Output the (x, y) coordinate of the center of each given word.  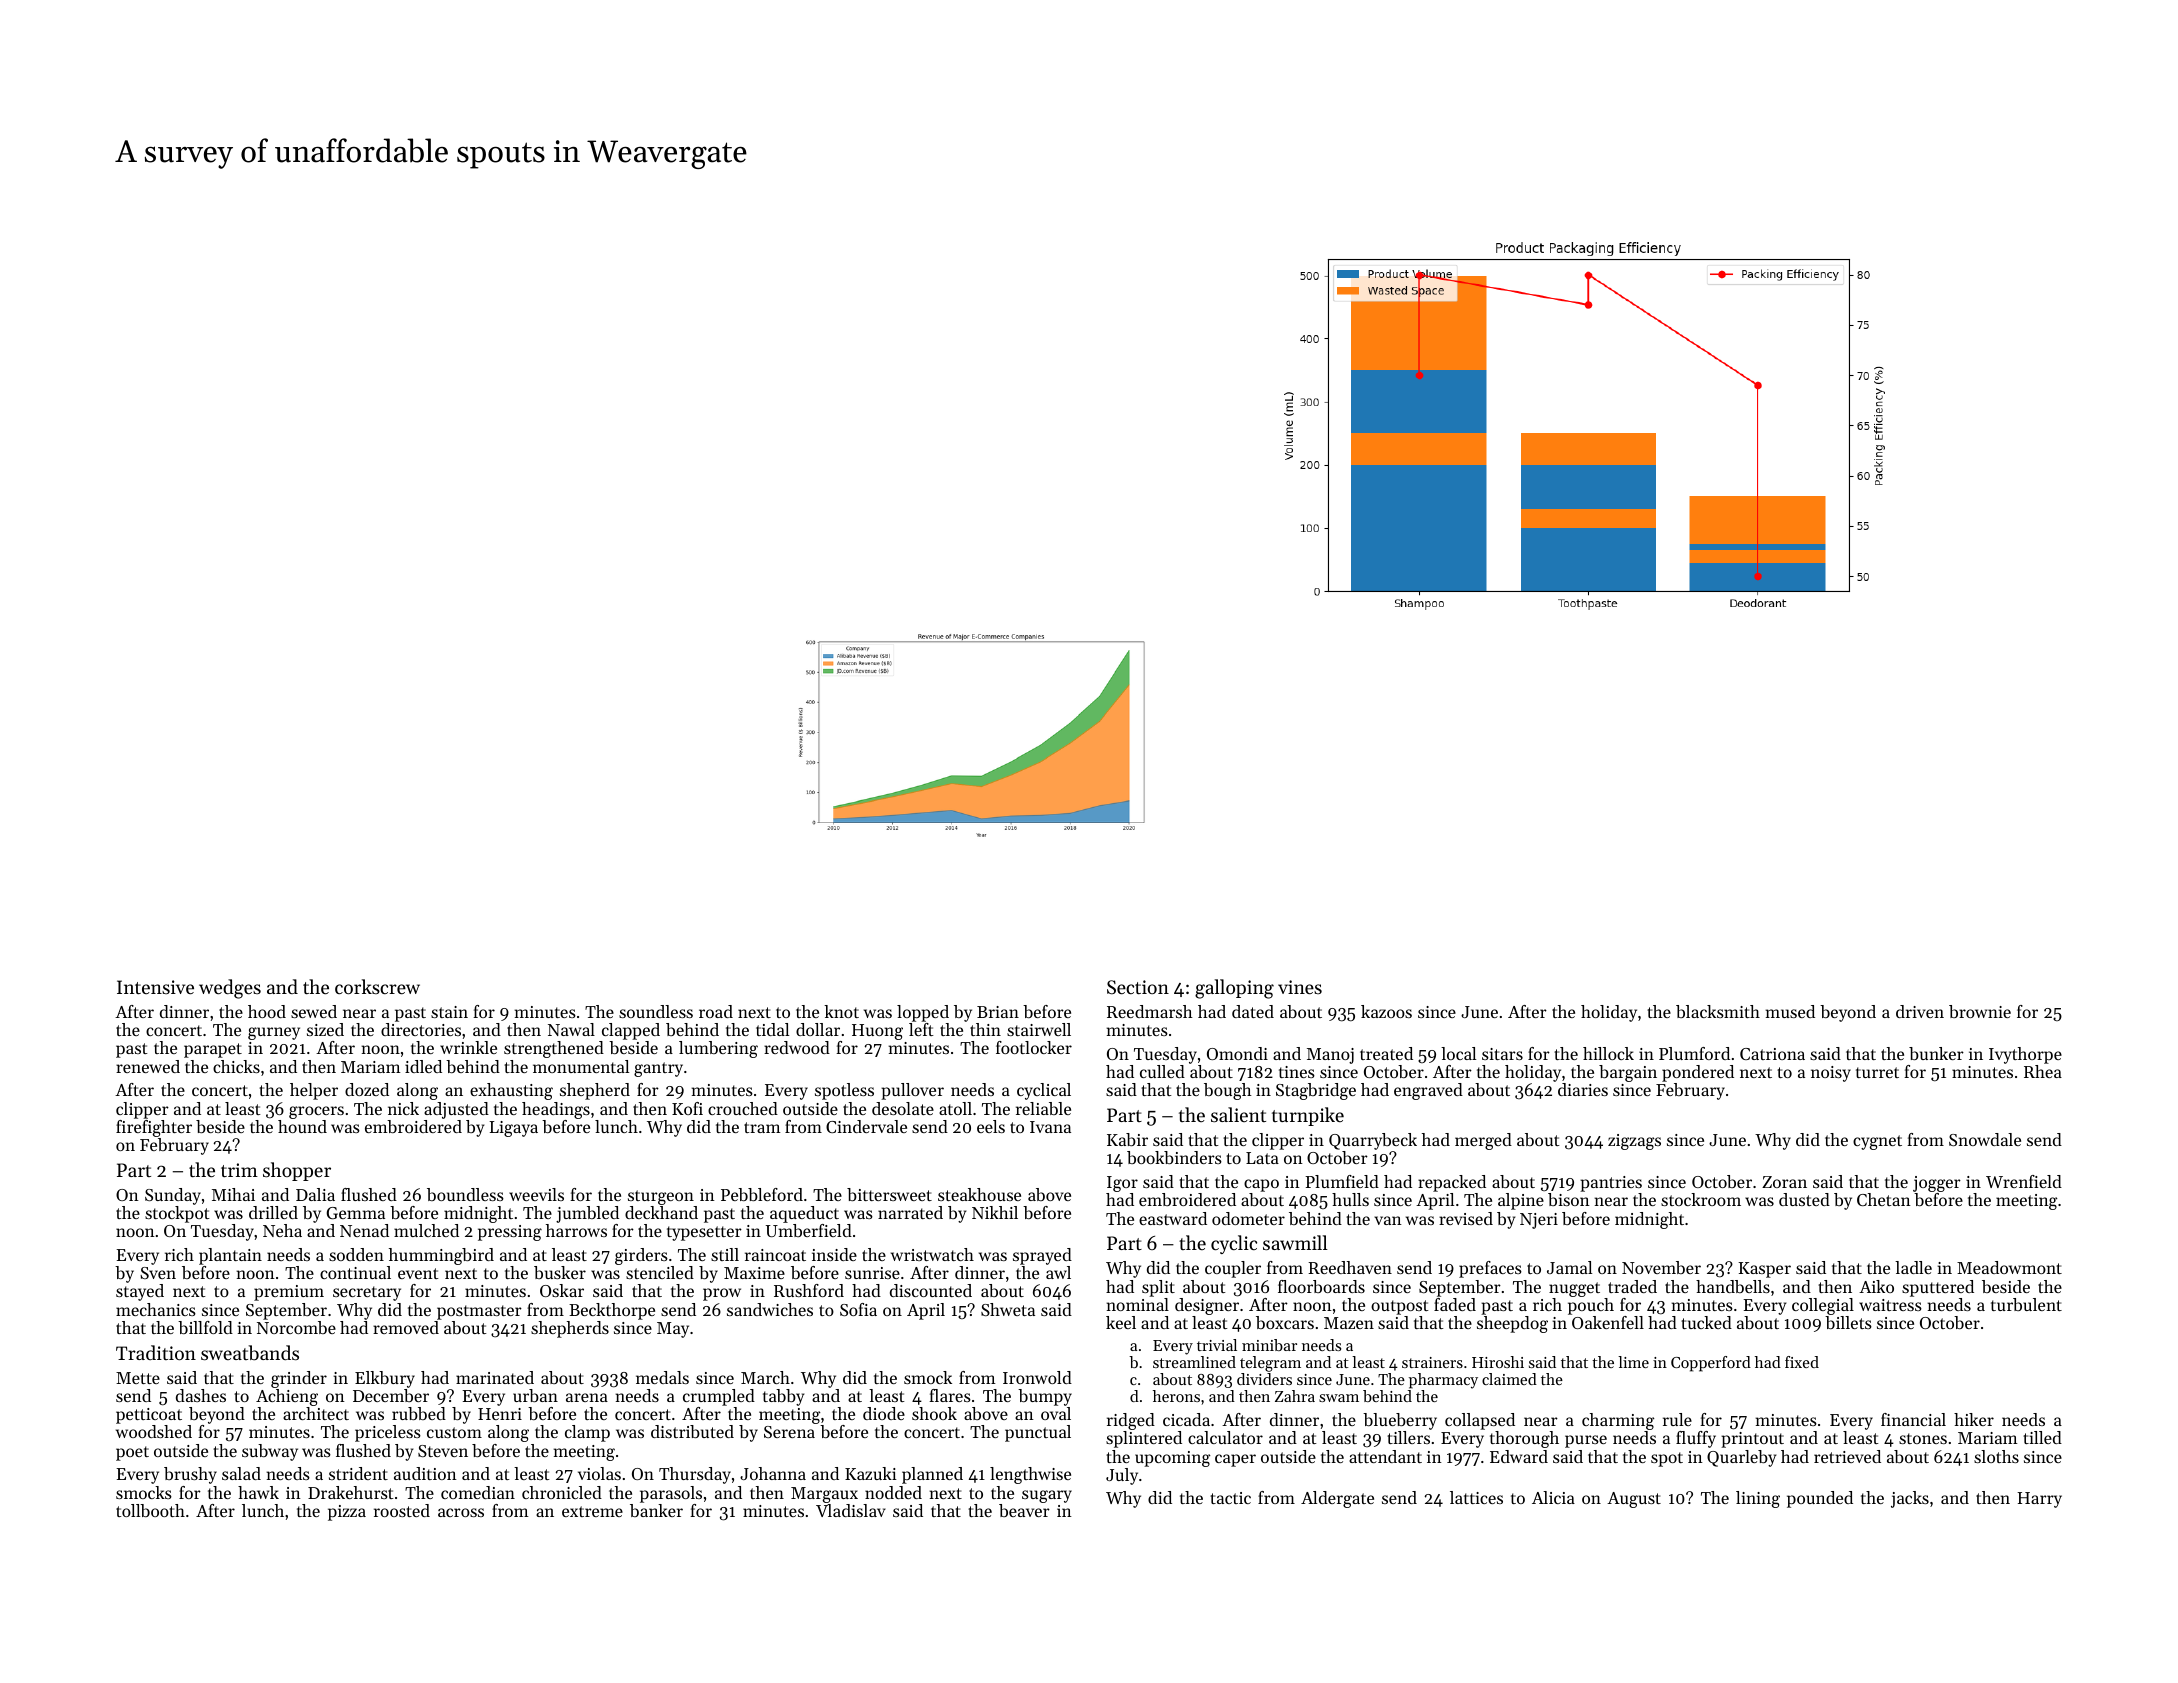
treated (1386, 1053)
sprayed (1042, 1256)
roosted (402, 1510)
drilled (273, 1212)
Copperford (1711, 1364)
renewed (148, 1066)
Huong (877, 1032)
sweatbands (250, 1353)
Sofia (858, 1309)
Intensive (155, 987)
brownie (1980, 1011)
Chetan (1884, 1199)
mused (1790, 1011)
